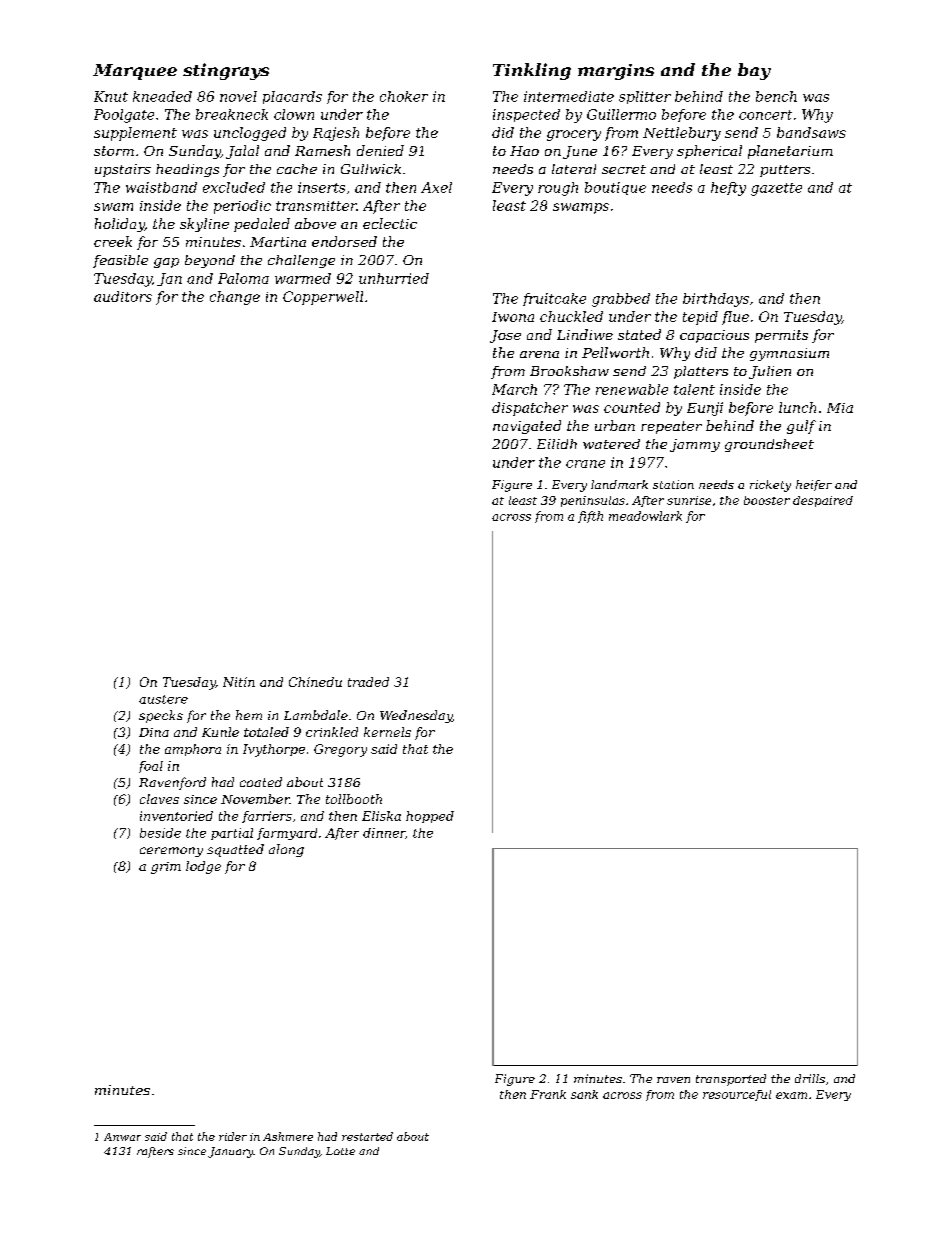 This page has width=952, height=1233. I want to click on Marquee, so click(135, 72).
